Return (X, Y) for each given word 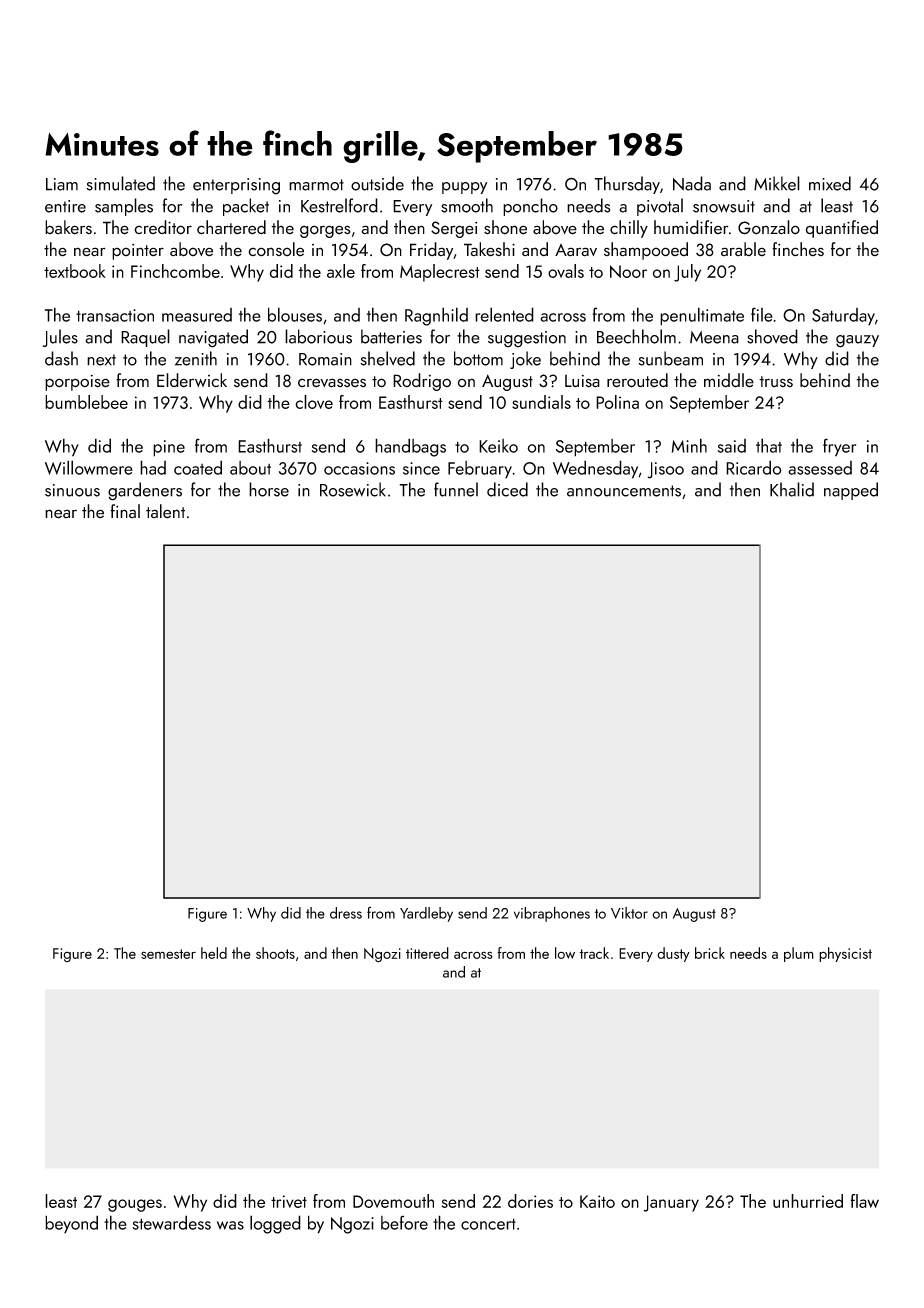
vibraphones (552, 914)
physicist (845, 954)
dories (530, 1201)
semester (168, 954)
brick (710, 953)
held (214, 953)
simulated (120, 183)
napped (851, 491)
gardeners (145, 491)
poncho (530, 207)
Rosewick (353, 489)
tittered (427, 953)
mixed (830, 183)
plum (799, 954)
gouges (135, 1205)
